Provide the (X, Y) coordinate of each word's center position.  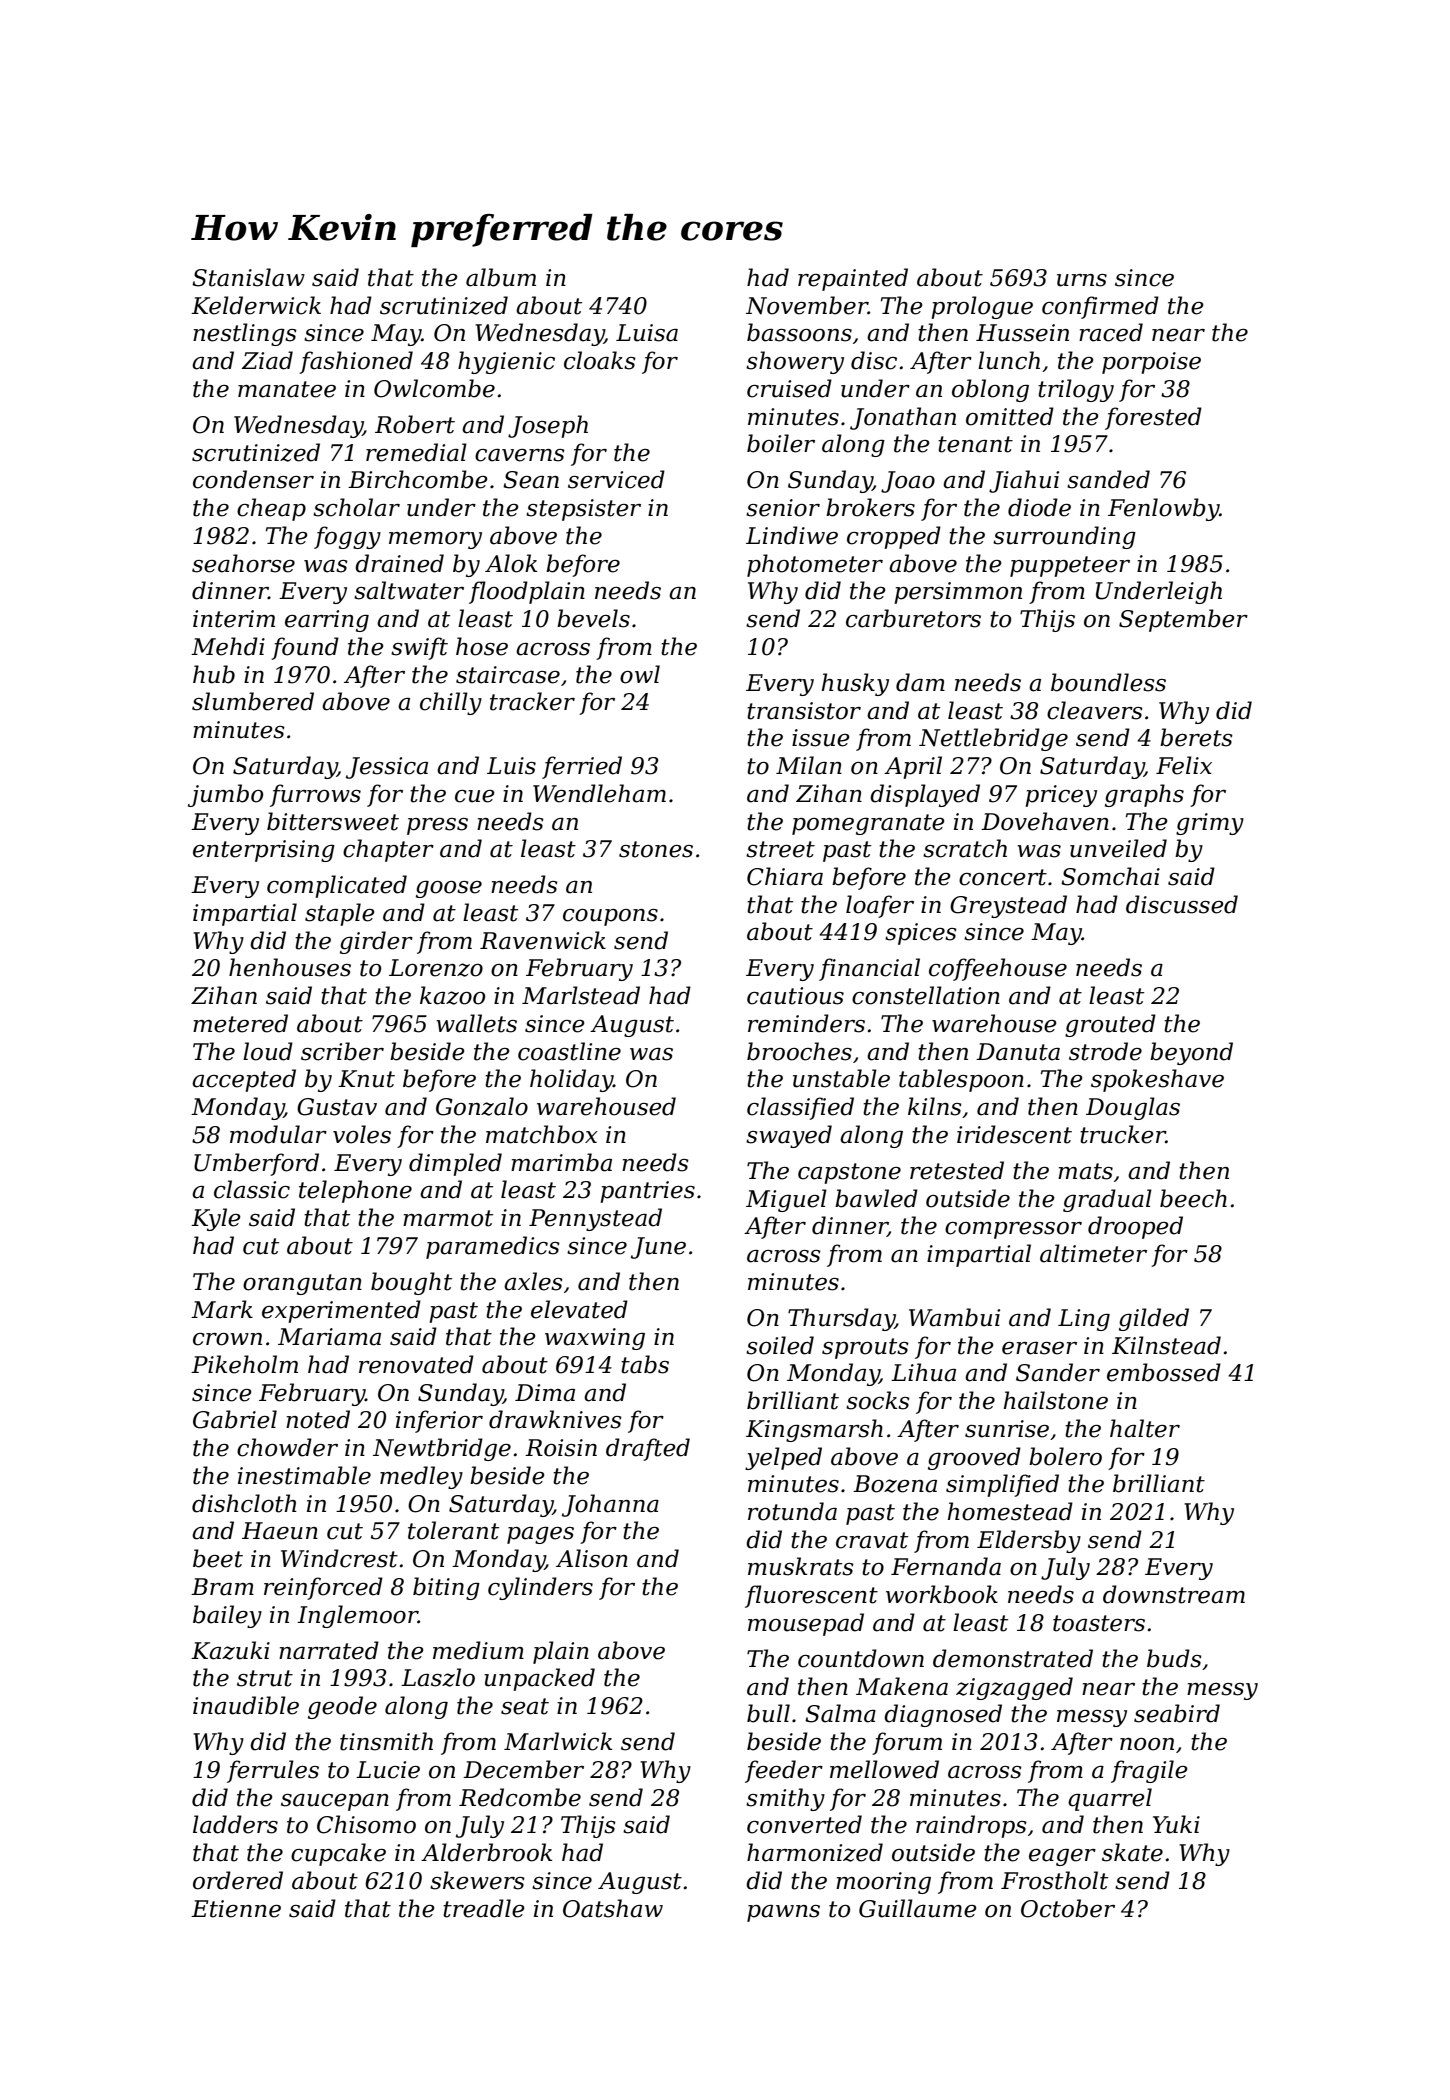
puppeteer (1070, 566)
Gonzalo (482, 1106)
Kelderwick (256, 305)
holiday (571, 1080)
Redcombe (520, 1797)
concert (1003, 877)
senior (783, 508)
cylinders (540, 1588)
